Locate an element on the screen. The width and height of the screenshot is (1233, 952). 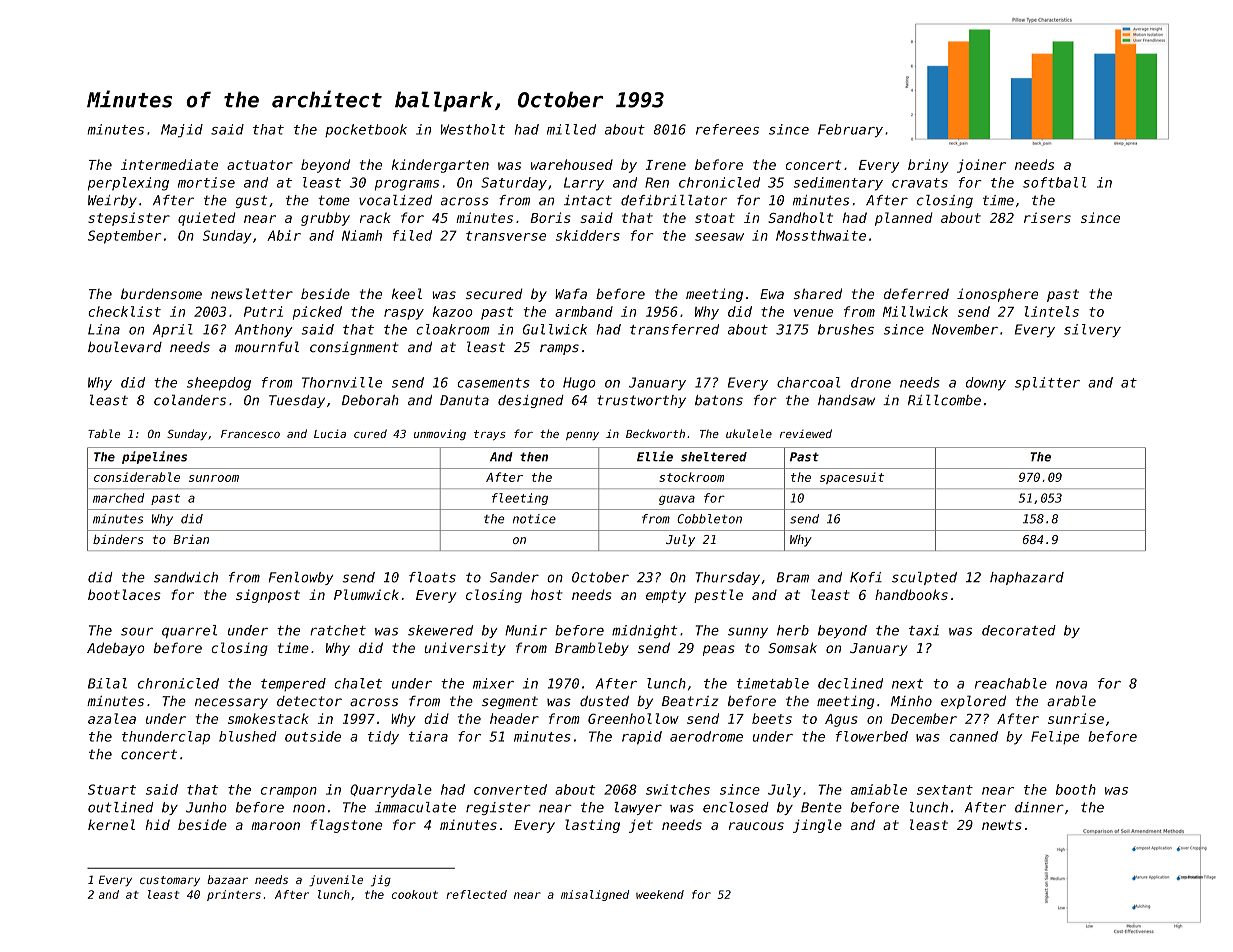
silvery is located at coordinates (1092, 330).
